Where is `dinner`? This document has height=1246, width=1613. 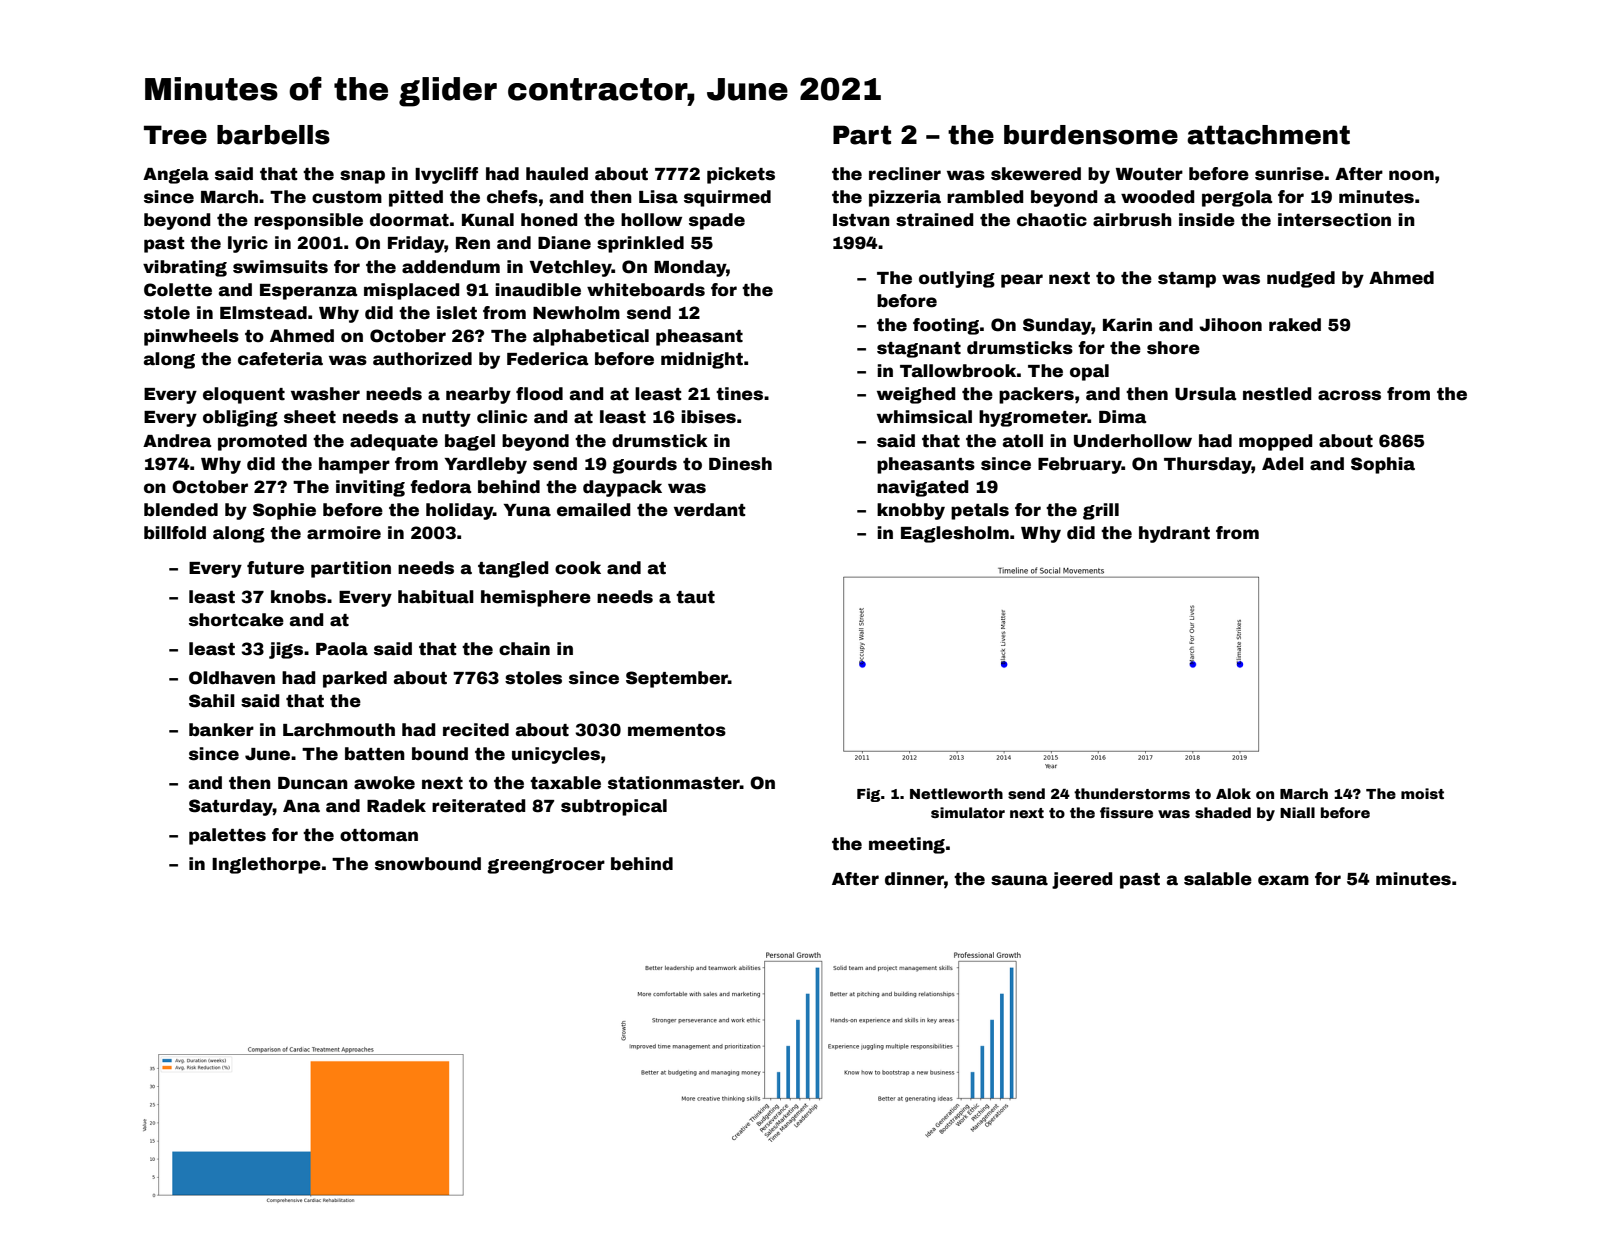
dinner is located at coordinates (914, 879).
